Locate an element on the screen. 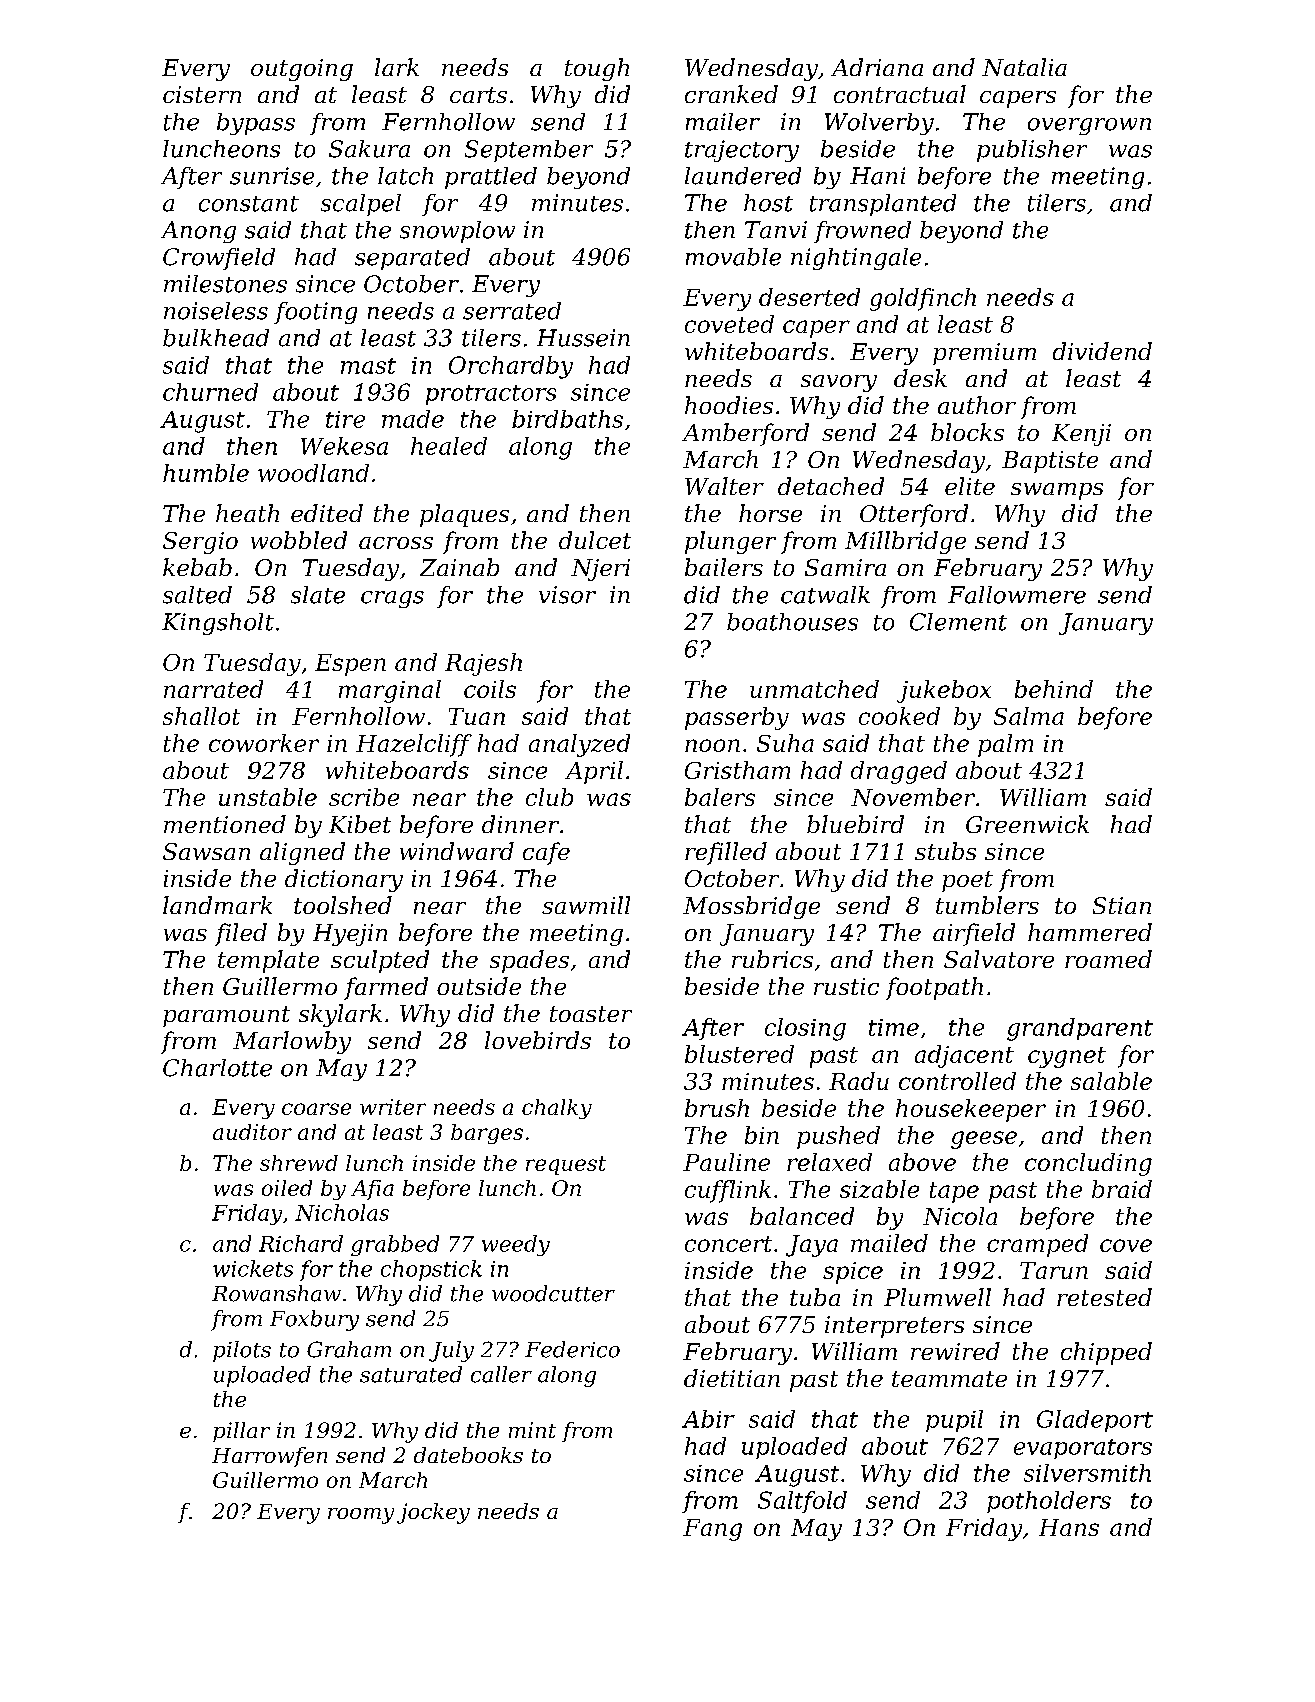  blustered is located at coordinates (739, 1054).
